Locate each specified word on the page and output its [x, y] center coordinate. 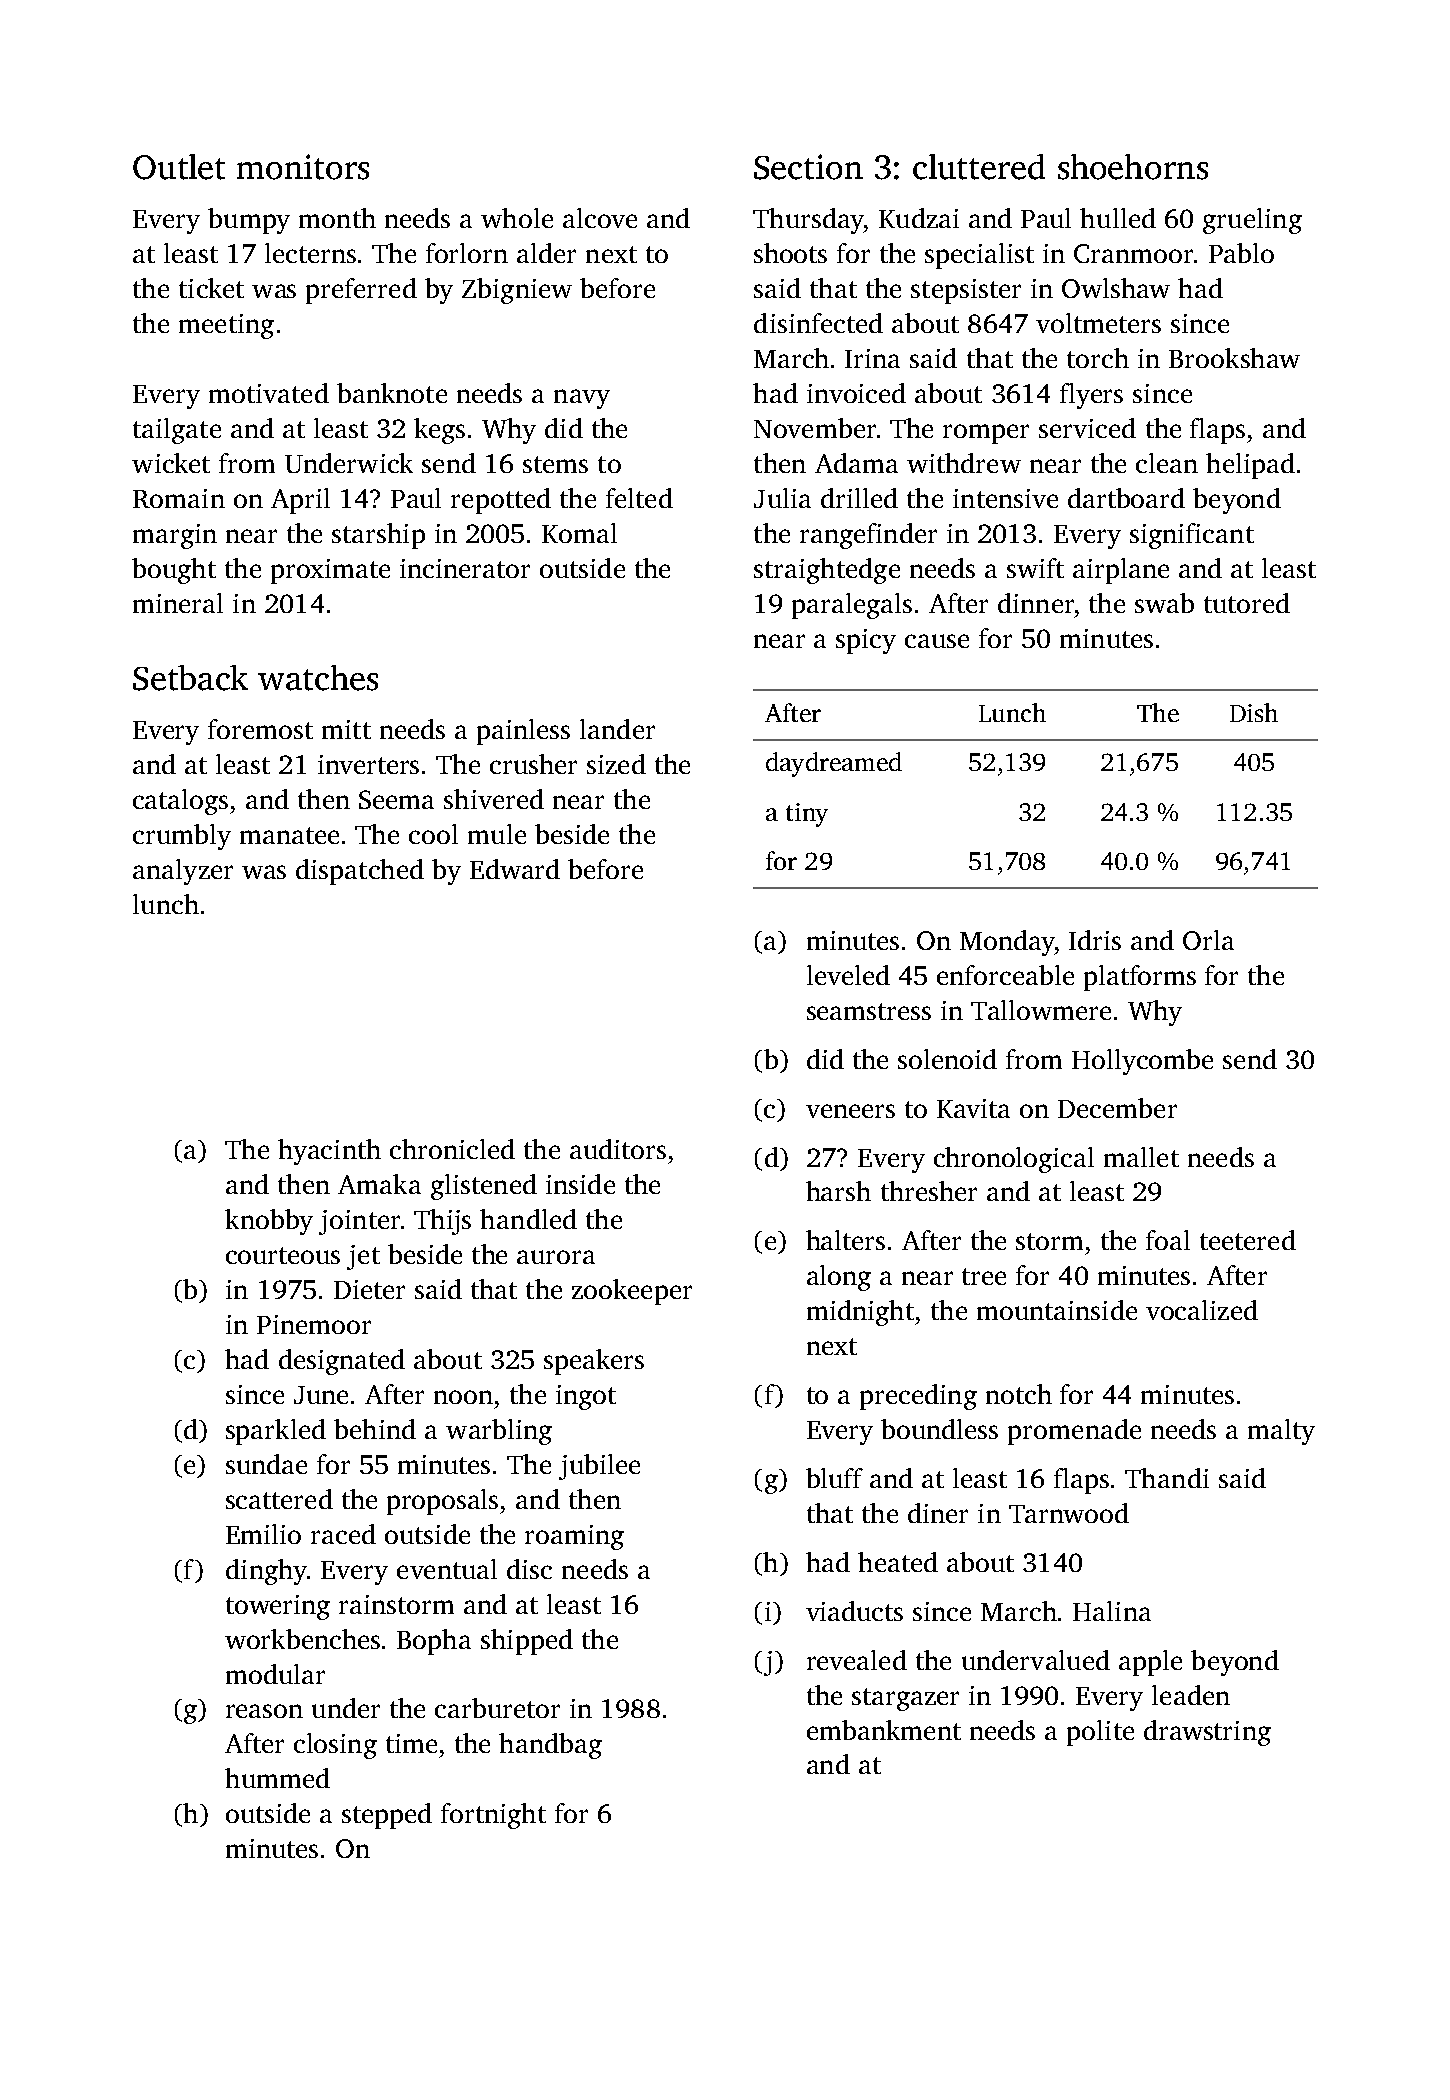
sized [616, 764]
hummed [277, 1778]
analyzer [183, 872]
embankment [884, 1730]
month [337, 218]
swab [1164, 603]
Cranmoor [1133, 253]
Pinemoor [314, 1324]
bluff [834, 1478]
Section [808, 167]
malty [1281, 1432]
